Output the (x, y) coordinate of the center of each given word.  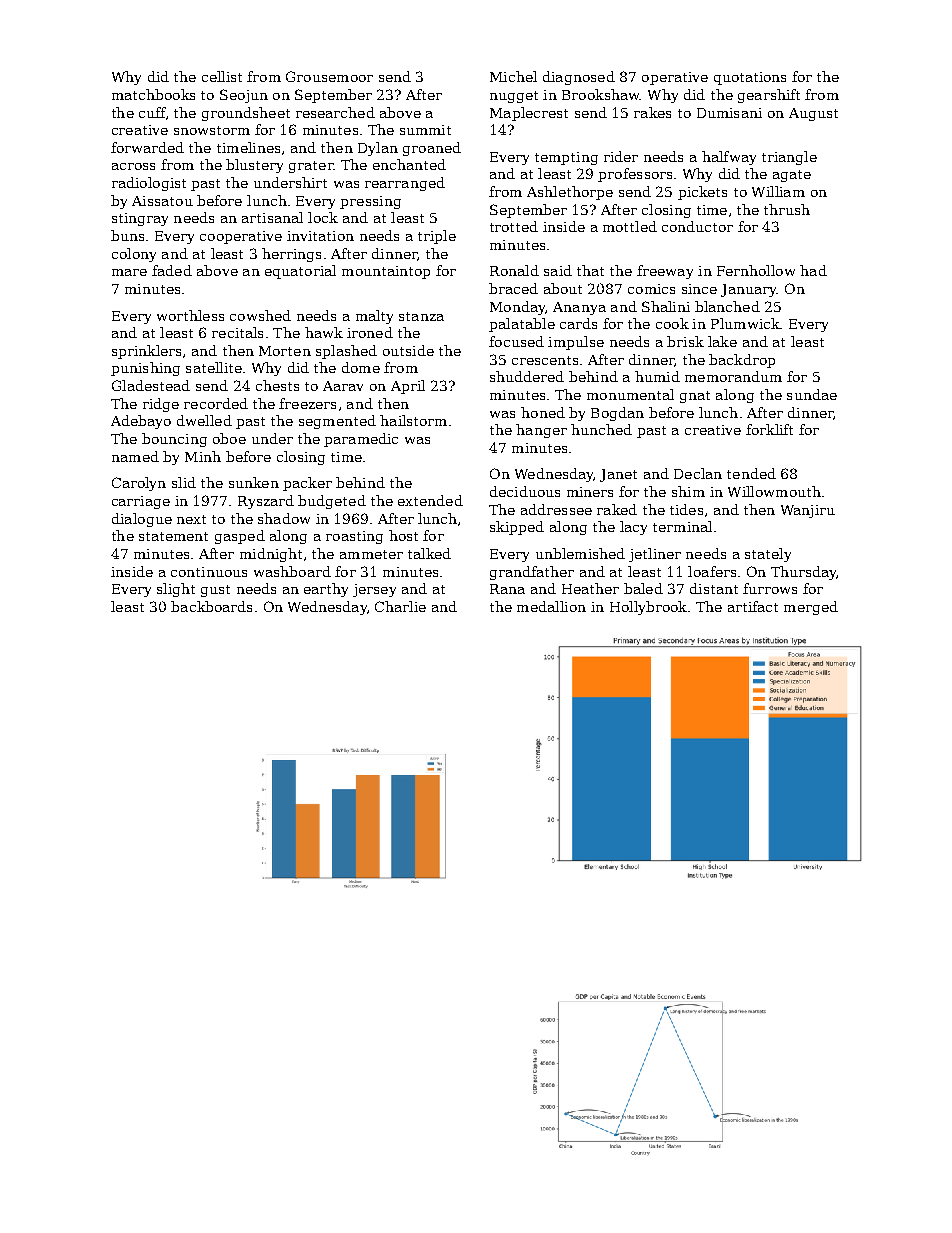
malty (374, 317)
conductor (697, 226)
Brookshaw (601, 94)
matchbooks (153, 94)
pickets (702, 193)
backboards (211, 606)
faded (172, 270)
